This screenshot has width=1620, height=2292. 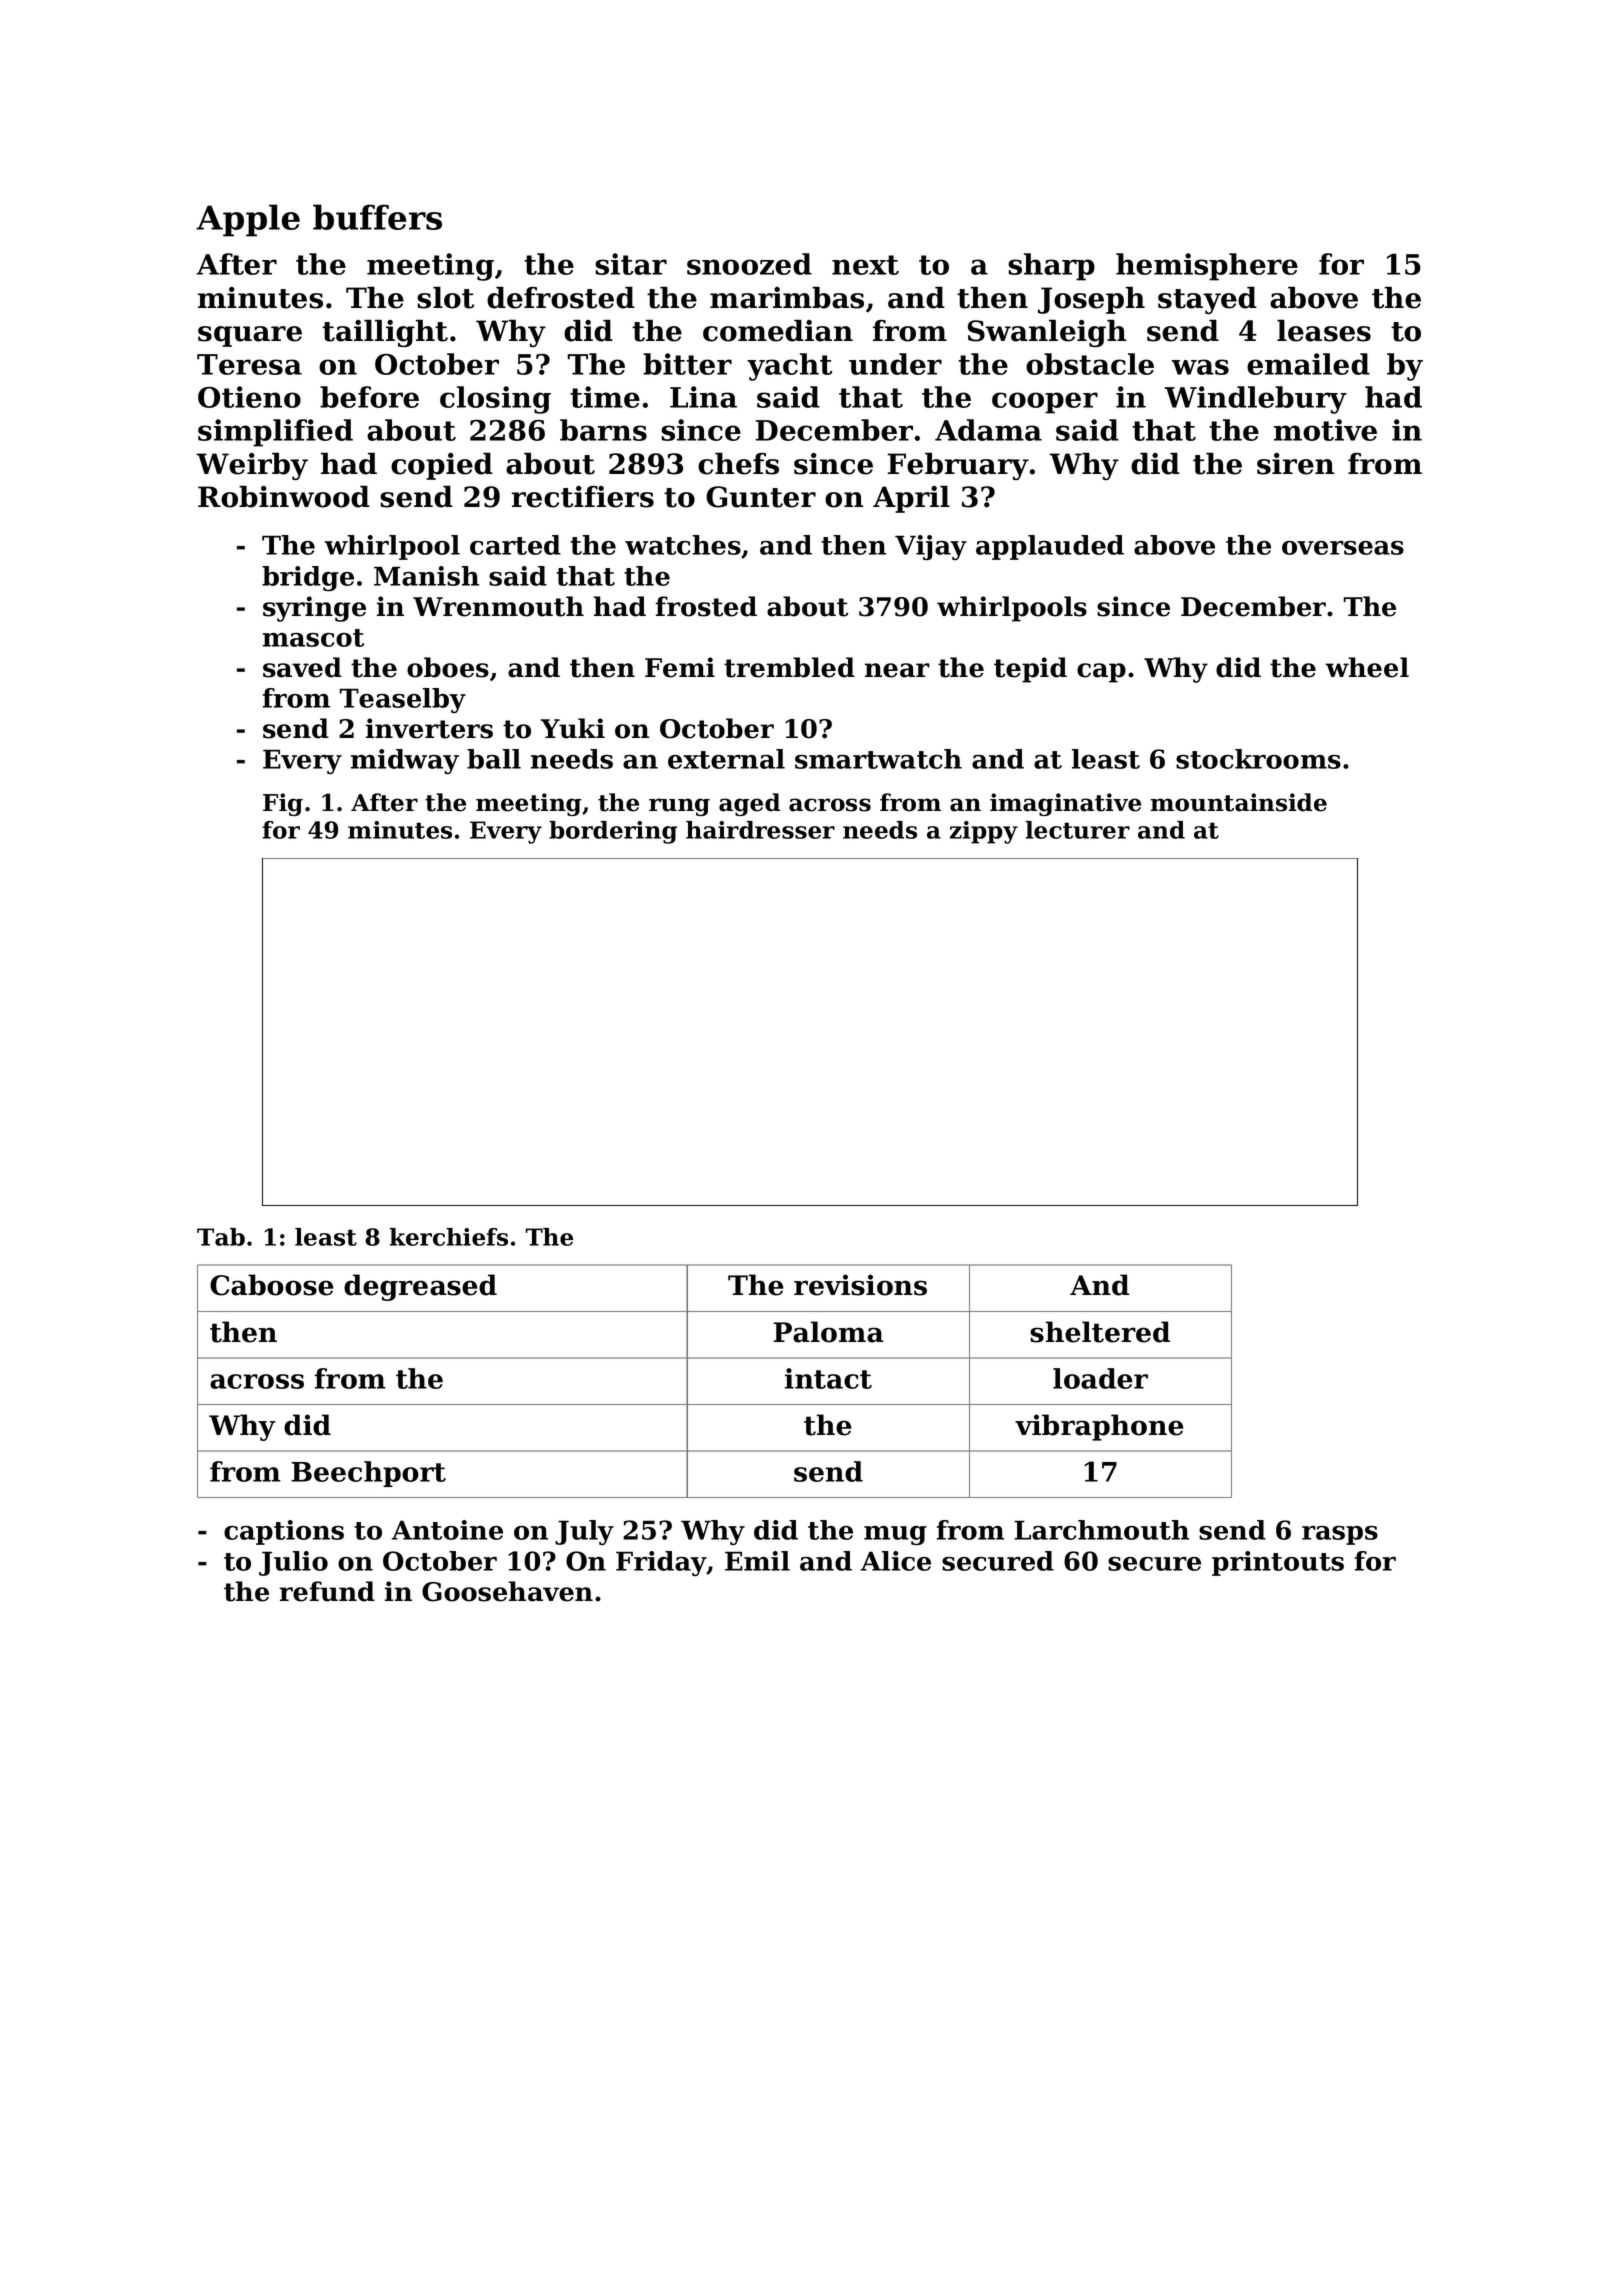 What do you see at coordinates (1239, 802) in the screenshot?
I see `mountainside` at bounding box center [1239, 802].
